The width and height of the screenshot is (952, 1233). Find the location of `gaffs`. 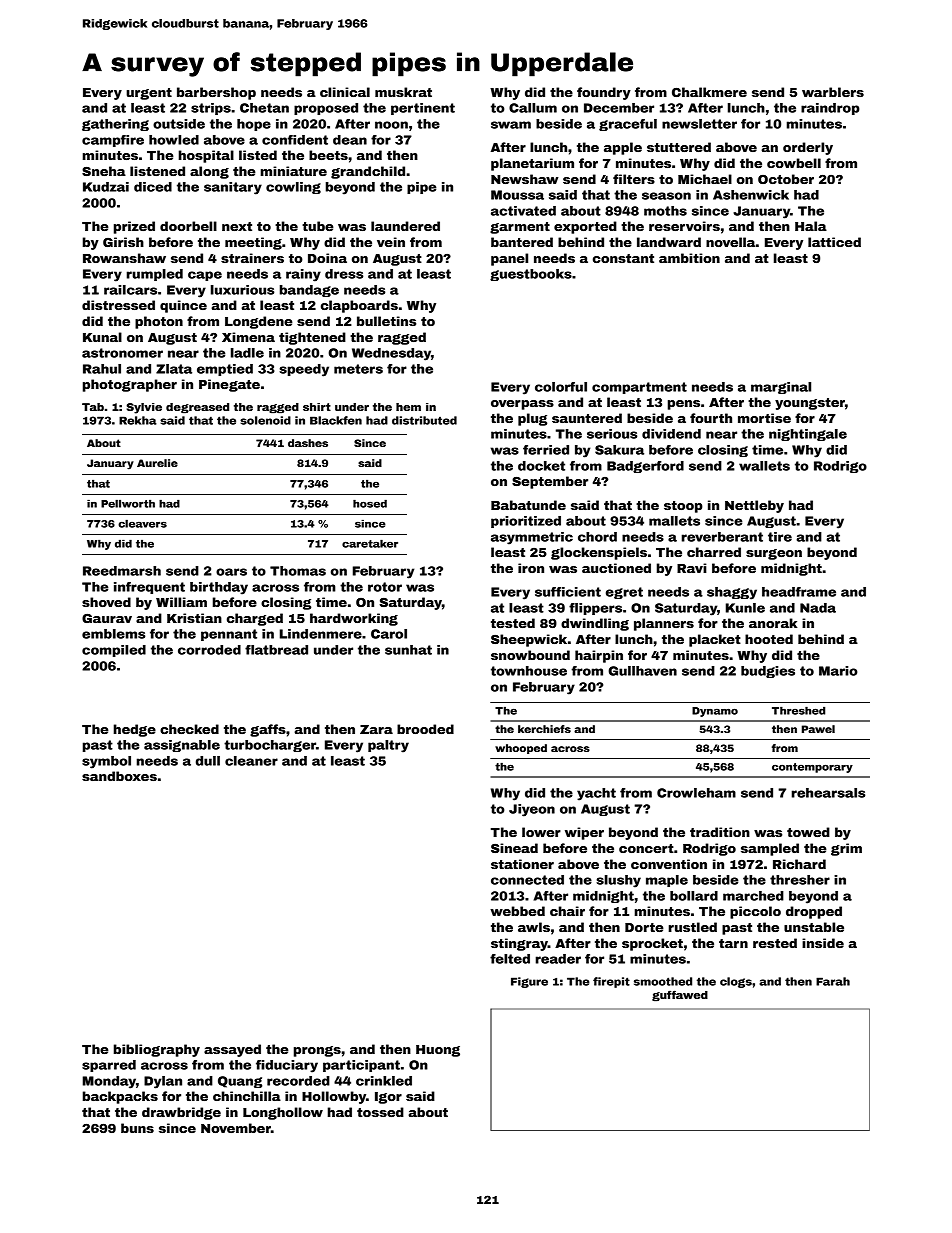

gaffs is located at coordinates (268, 730).
